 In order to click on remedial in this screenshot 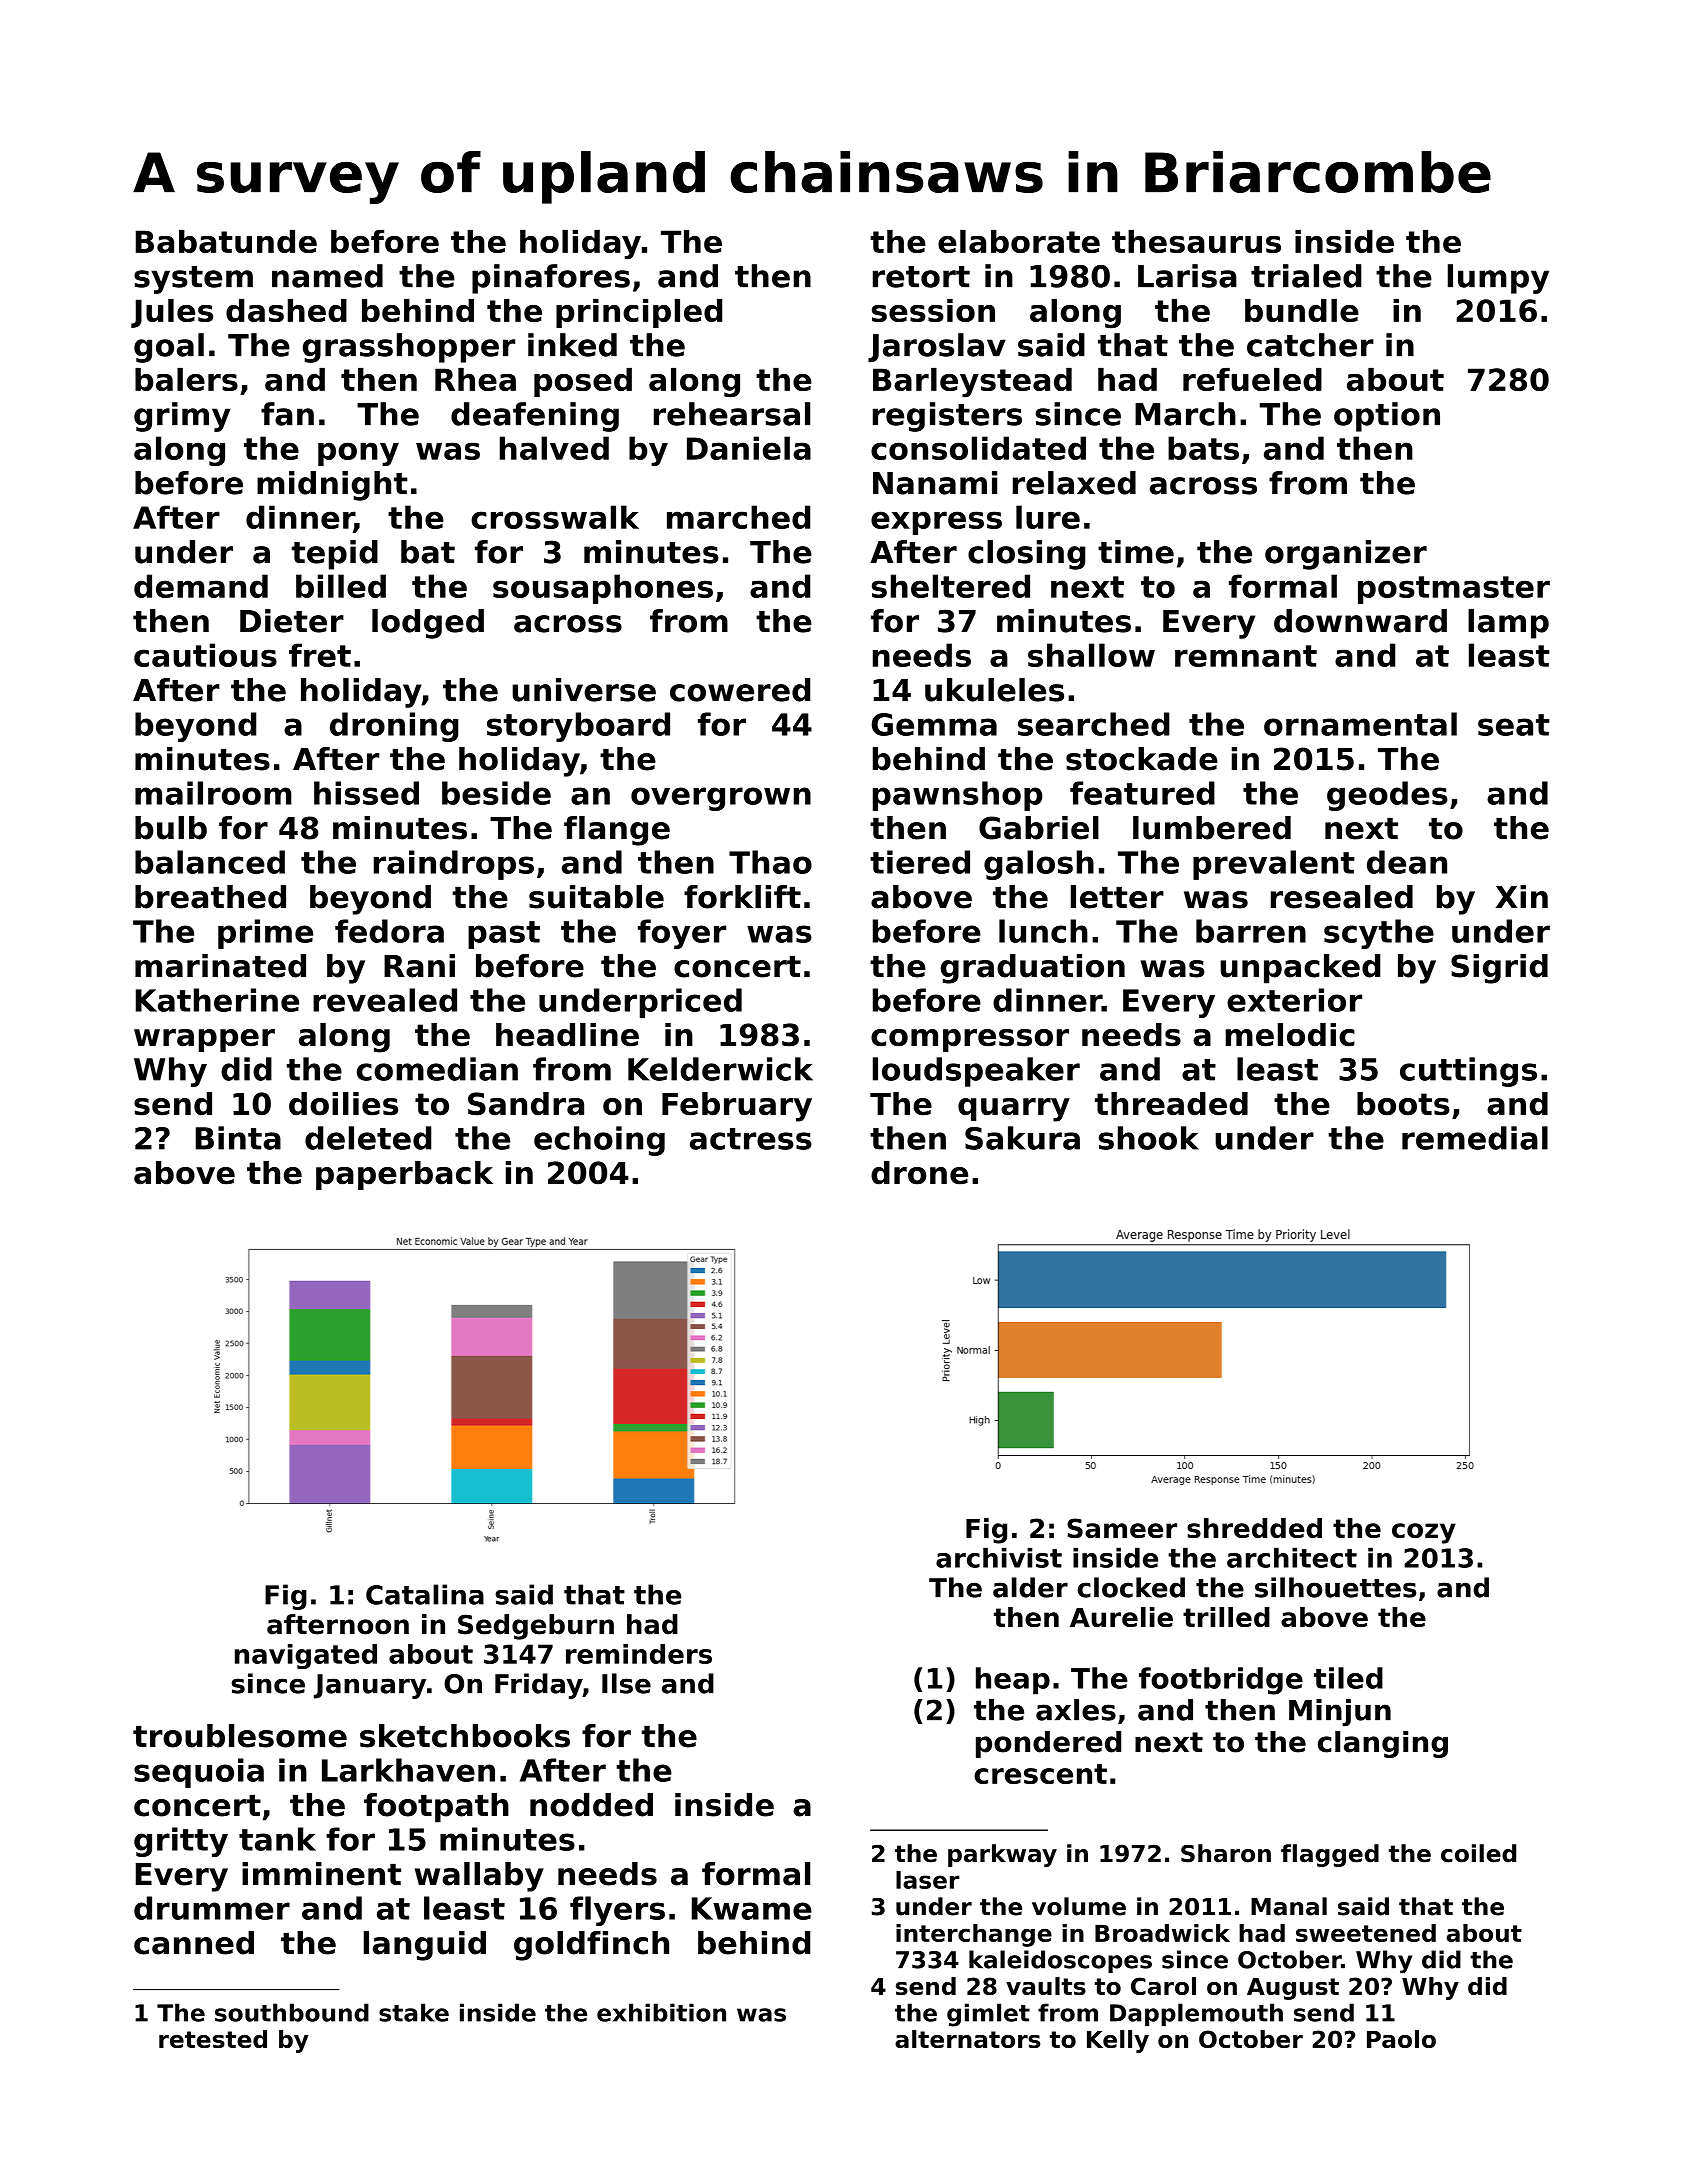, I will do `click(1475, 1138)`.
